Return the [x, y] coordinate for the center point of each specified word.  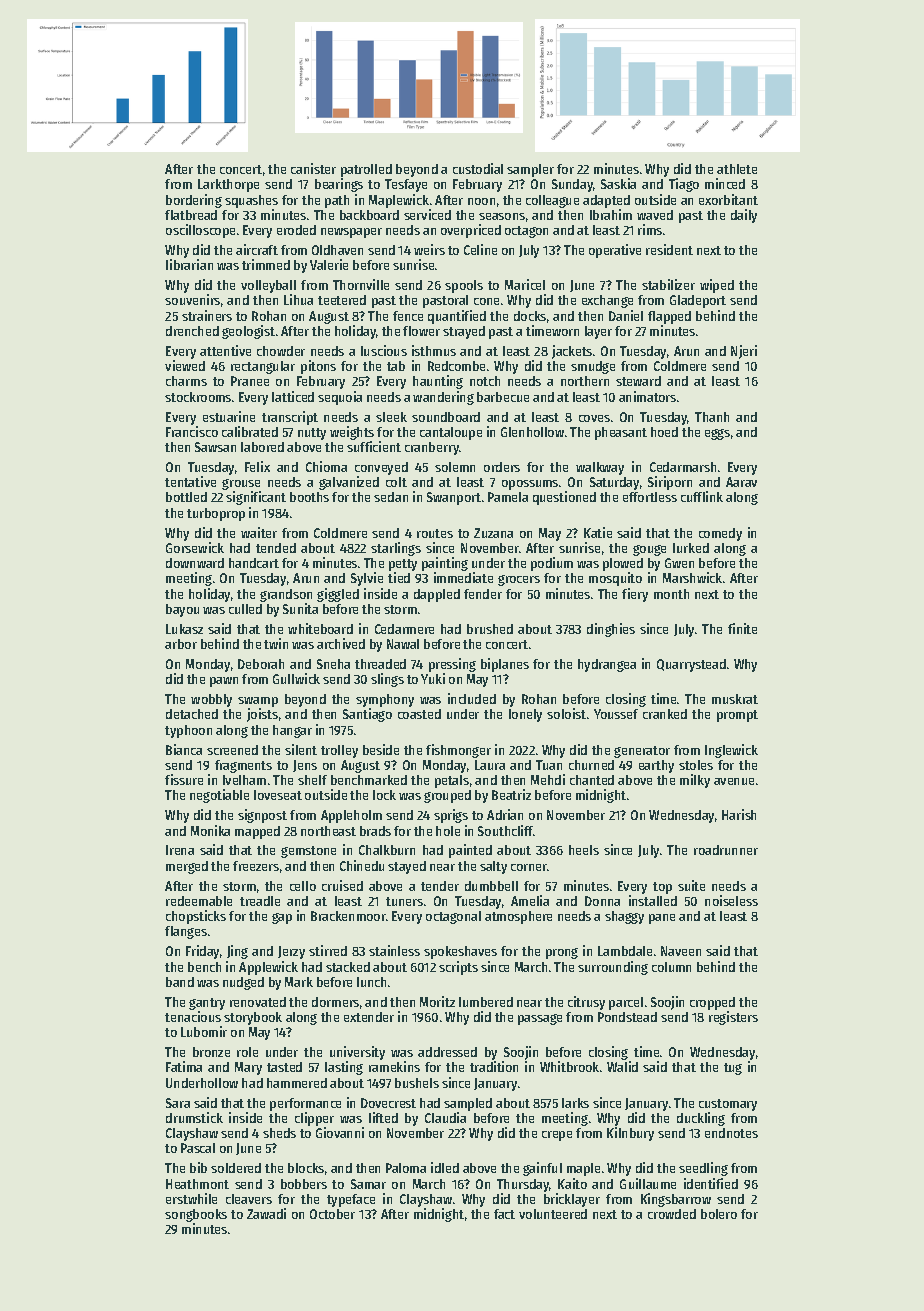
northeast [328, 831]
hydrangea [607, 665]
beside [381, 749]
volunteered [553, 1214]
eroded [296, 230]
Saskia [618, 183]
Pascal [198, 1148]
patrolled [366, 170]
